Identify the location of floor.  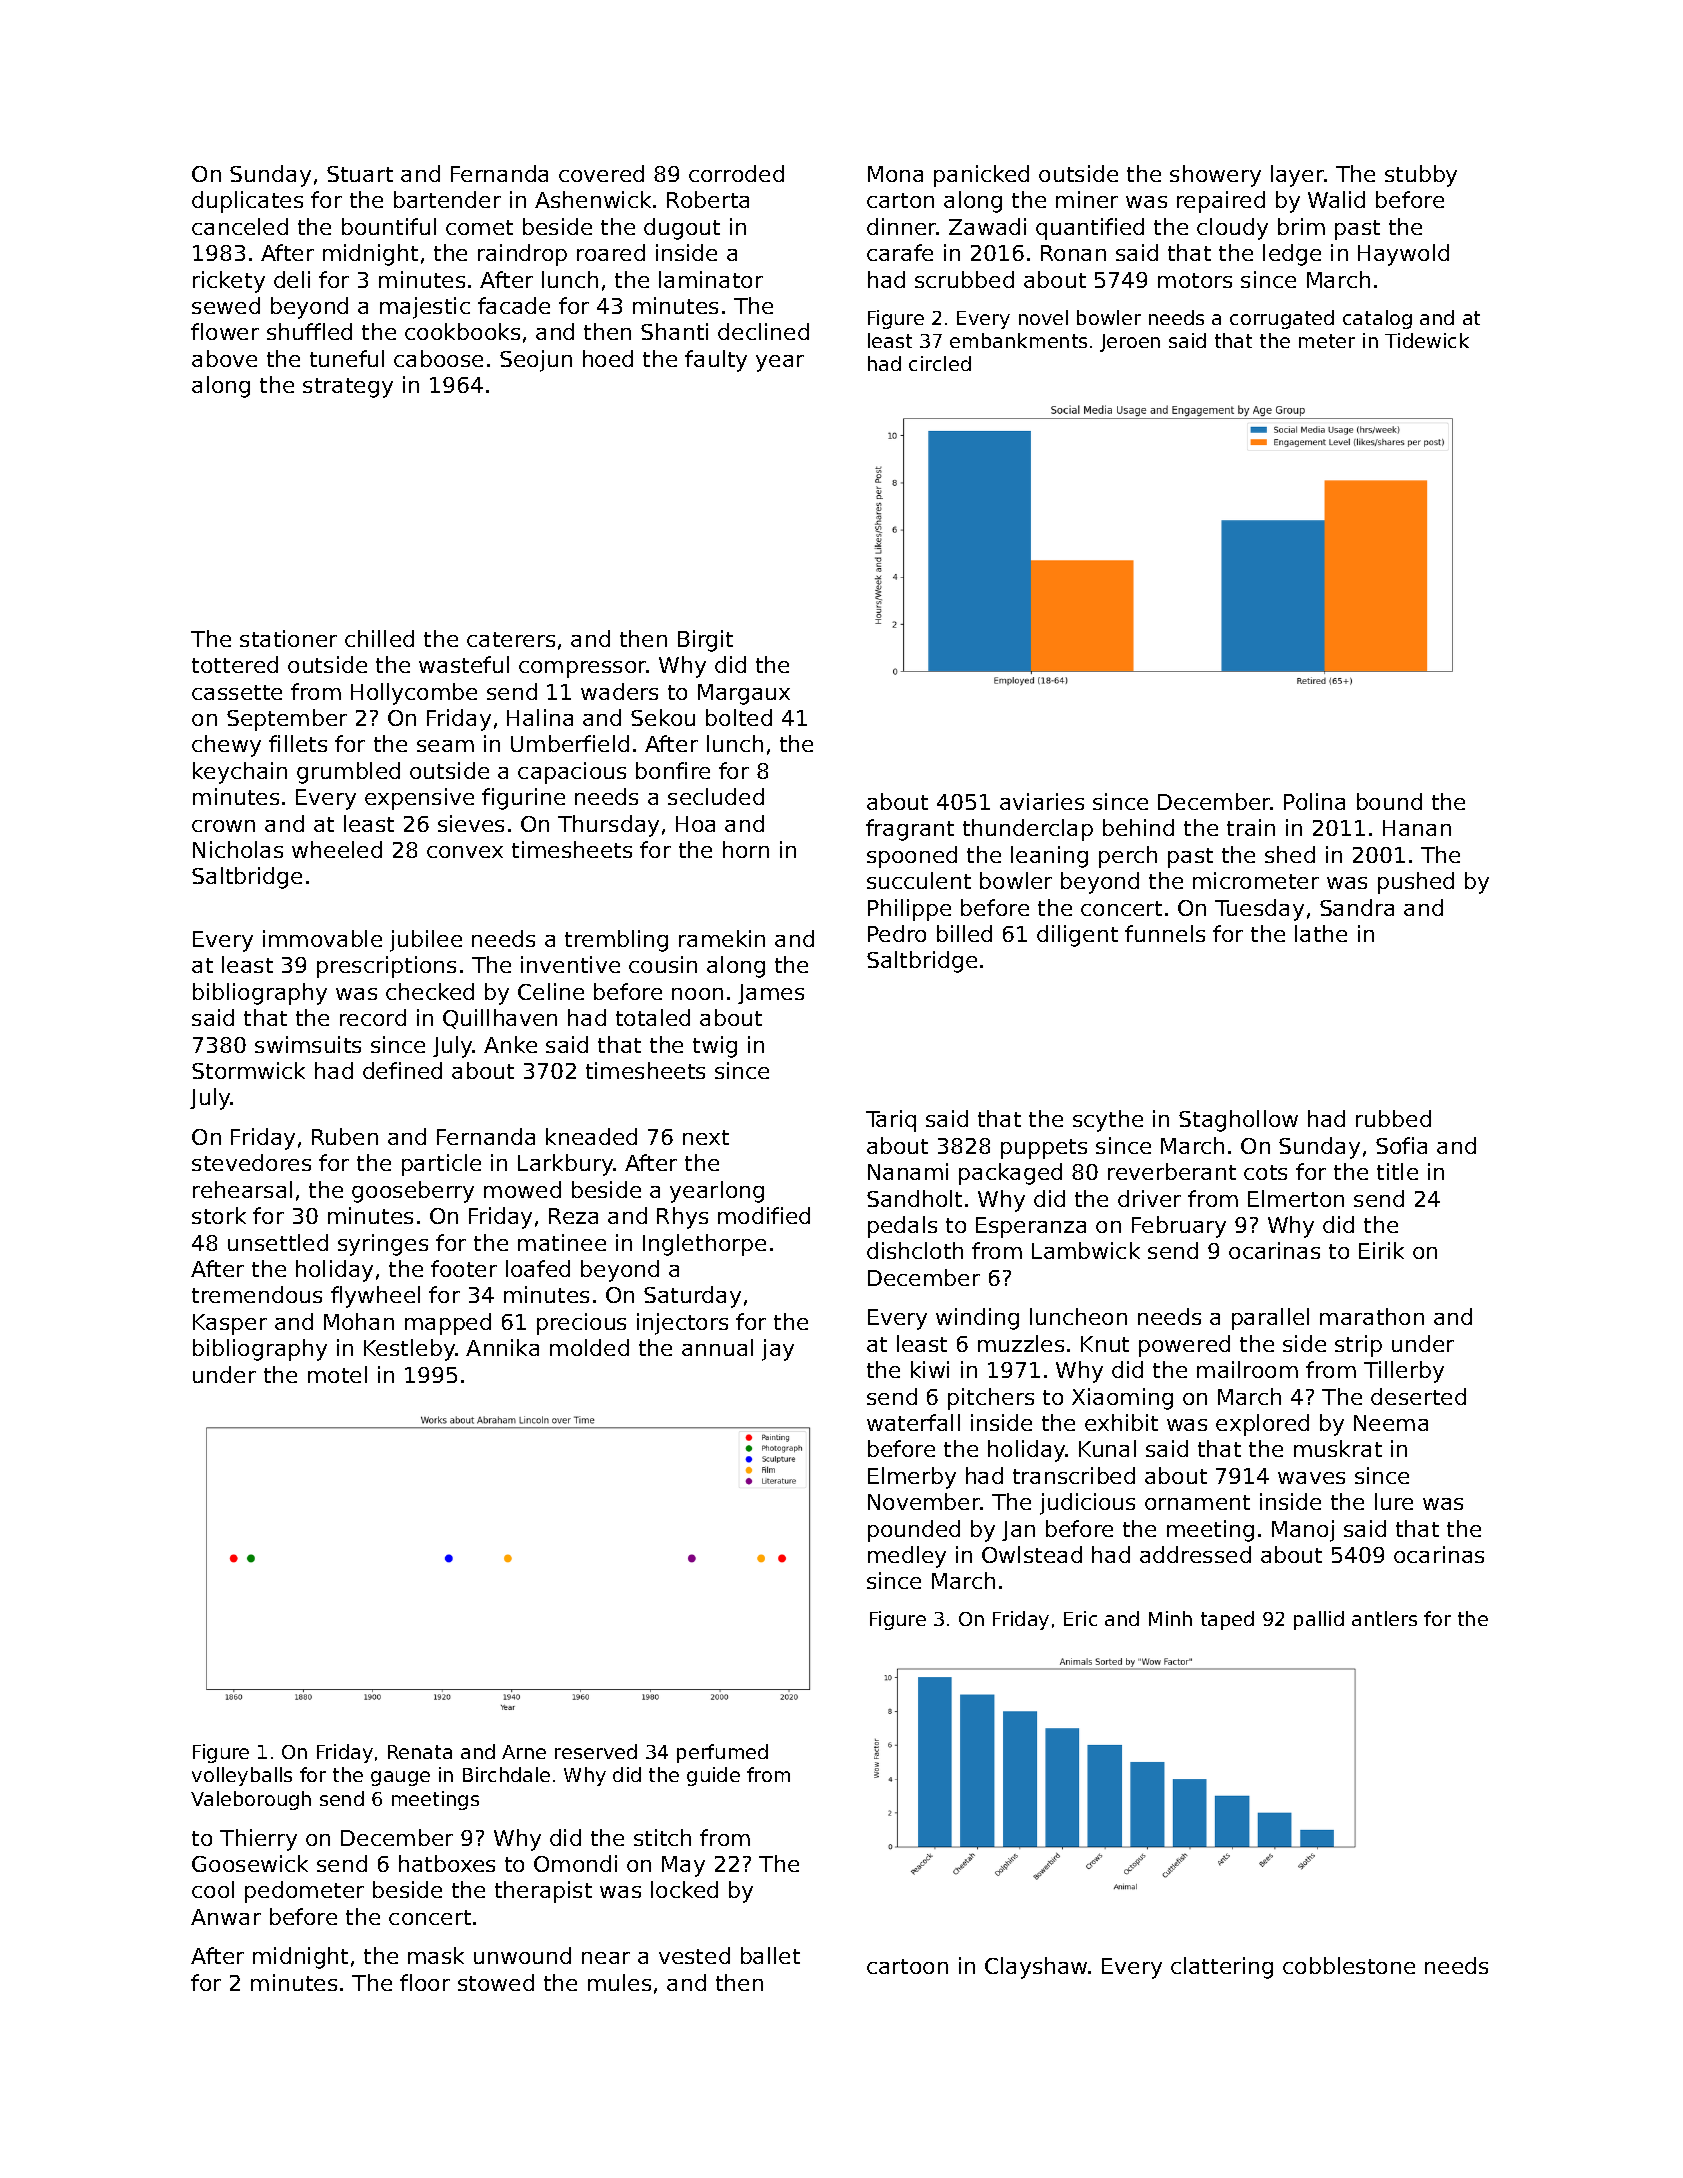
(425, 1982).
